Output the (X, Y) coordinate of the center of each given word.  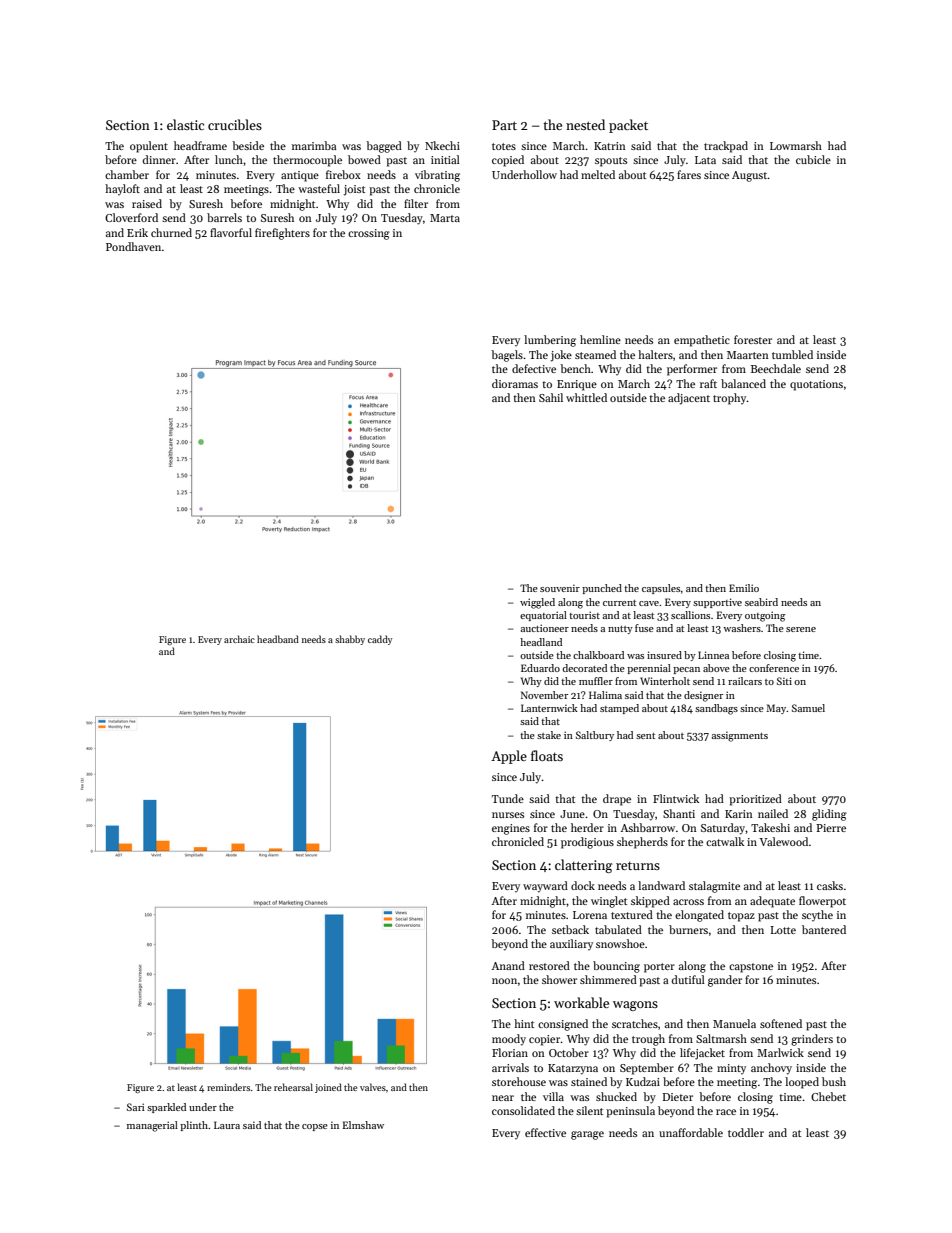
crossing (369, 234)
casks (830, 885)
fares (689, 174)
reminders (228, 1087)
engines (511, 829)
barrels (224, 217)
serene (801, 629)
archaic (239, 639)
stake (549, 735)
